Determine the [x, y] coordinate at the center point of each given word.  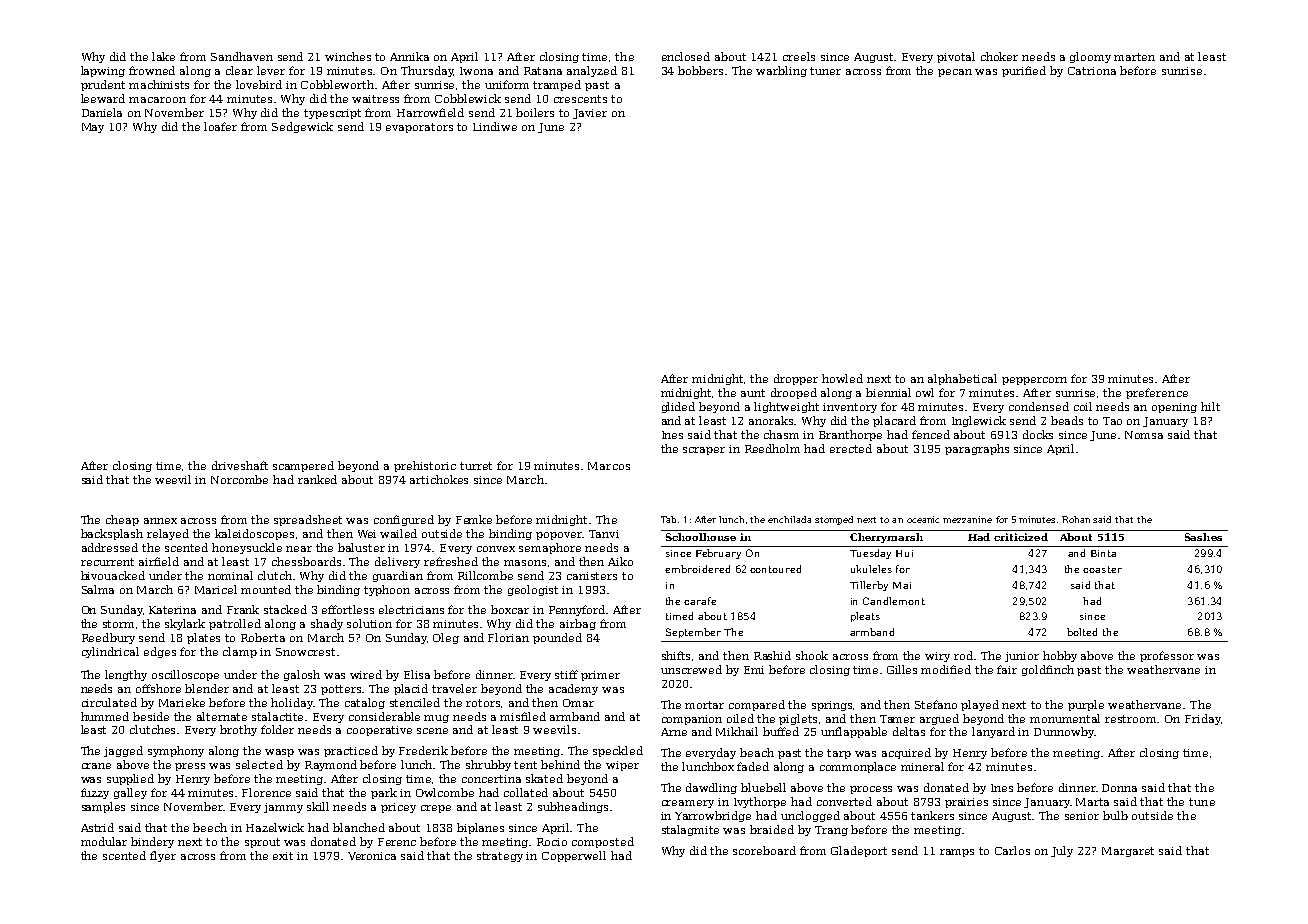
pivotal [956, 57]
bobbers [700, 70]
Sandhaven [242, 56]
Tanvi [604, 534]
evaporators [419, 128]
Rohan [1076, 519]
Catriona [1092, 71]
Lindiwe [495, 126]
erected [851, 448]
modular [104, 841]
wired [366, 674]
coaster [1102, 569]
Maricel [216, 589]
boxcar [510, 609]
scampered [303, 466]
